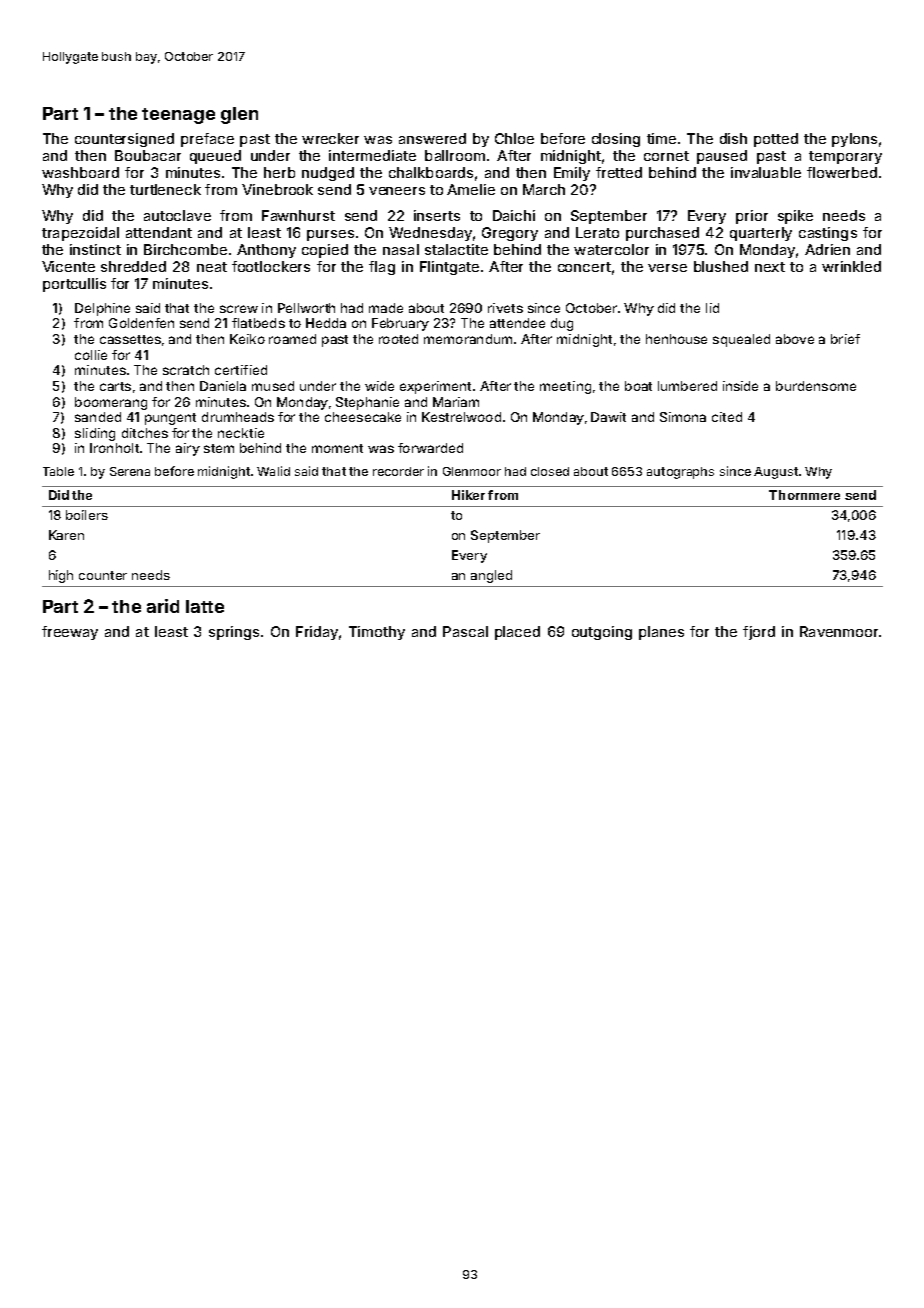 The width and height of the document is (924, 1308). I want to click on closing, so click(616, 140).
